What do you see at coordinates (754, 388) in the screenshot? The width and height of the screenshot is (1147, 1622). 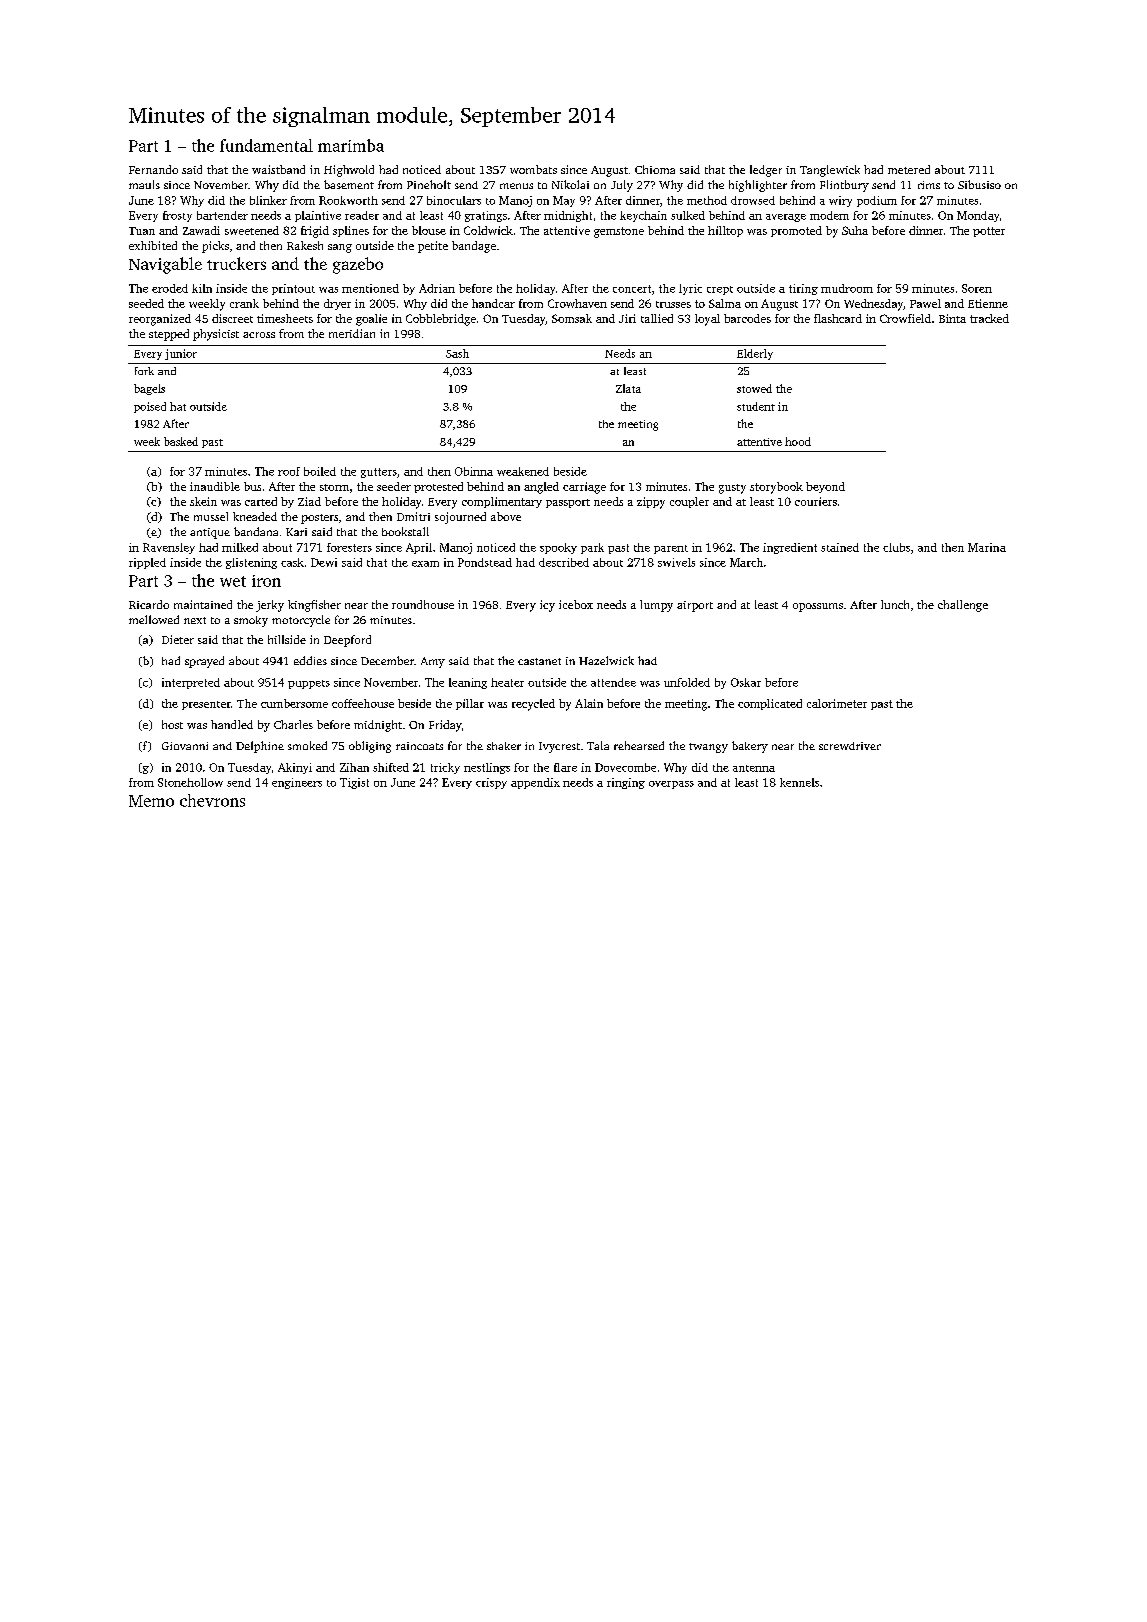 I see `stowed` at bounding box center [754, 388].
